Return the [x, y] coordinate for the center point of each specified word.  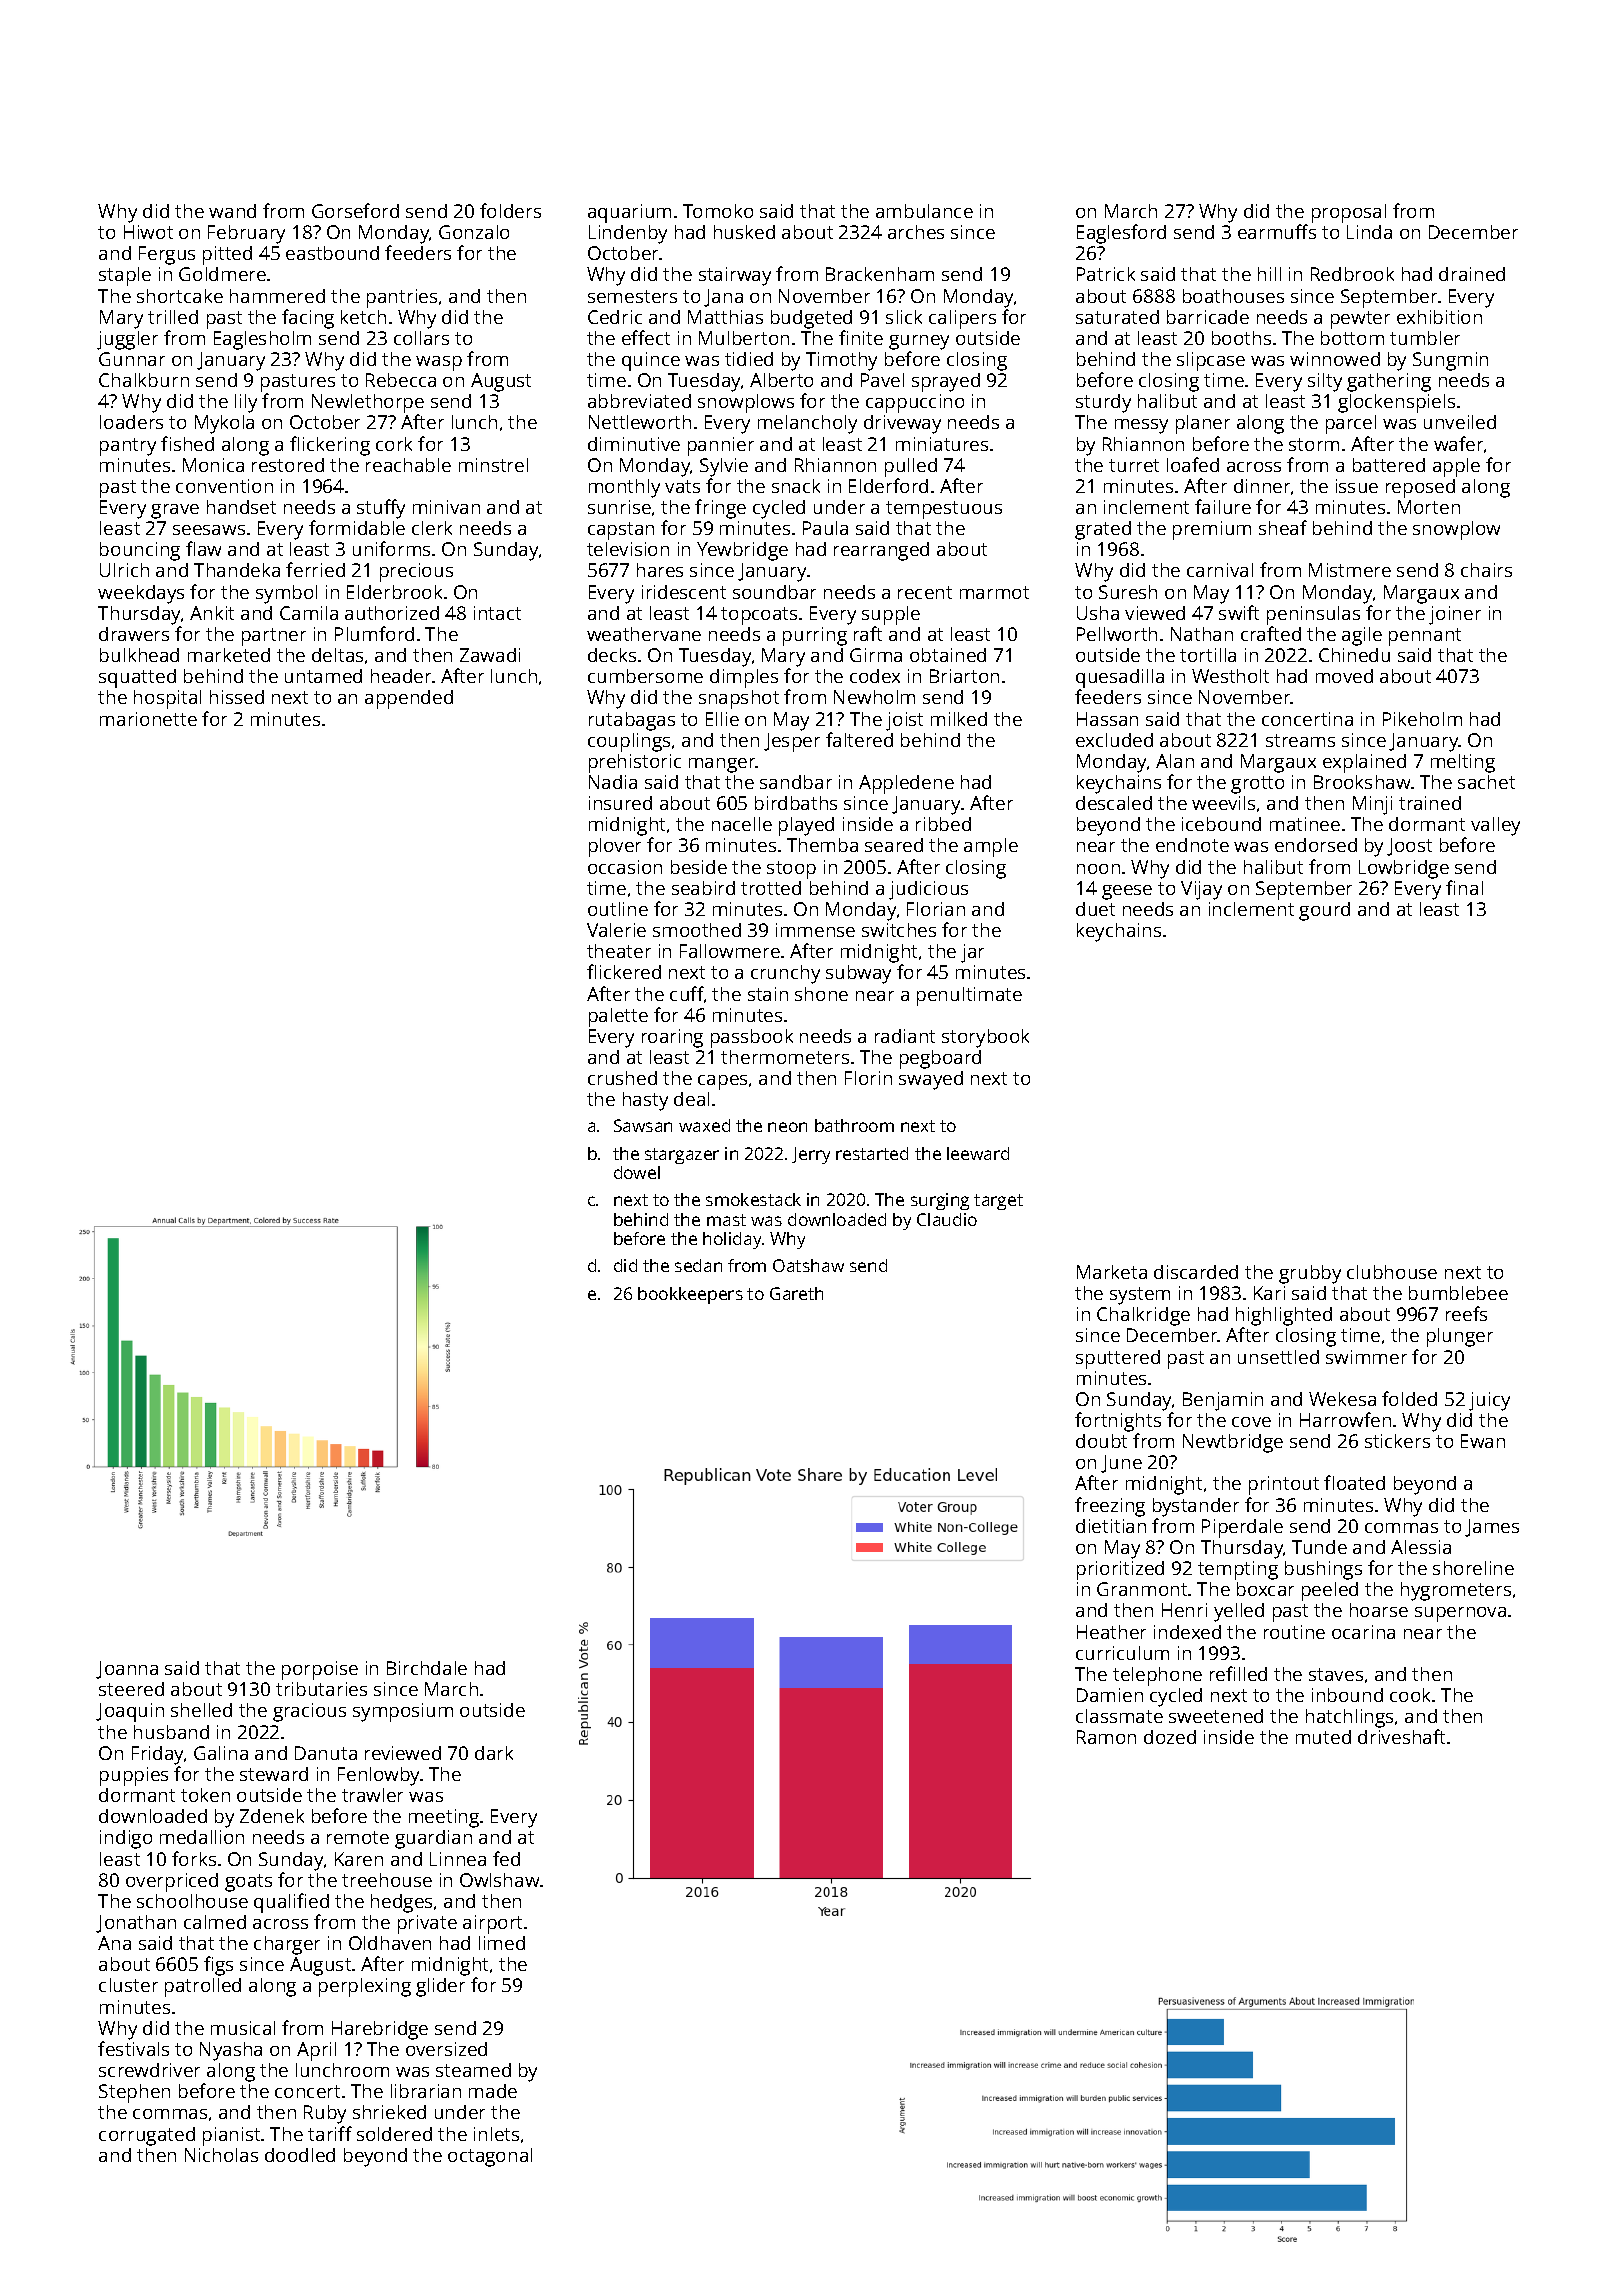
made [493, 2091]
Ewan [1483, 1441]
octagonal [490, 2157]
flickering [330, 446]
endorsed [1316, 845]
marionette [148, 719]
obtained [948, 655]
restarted [872, 1153]
